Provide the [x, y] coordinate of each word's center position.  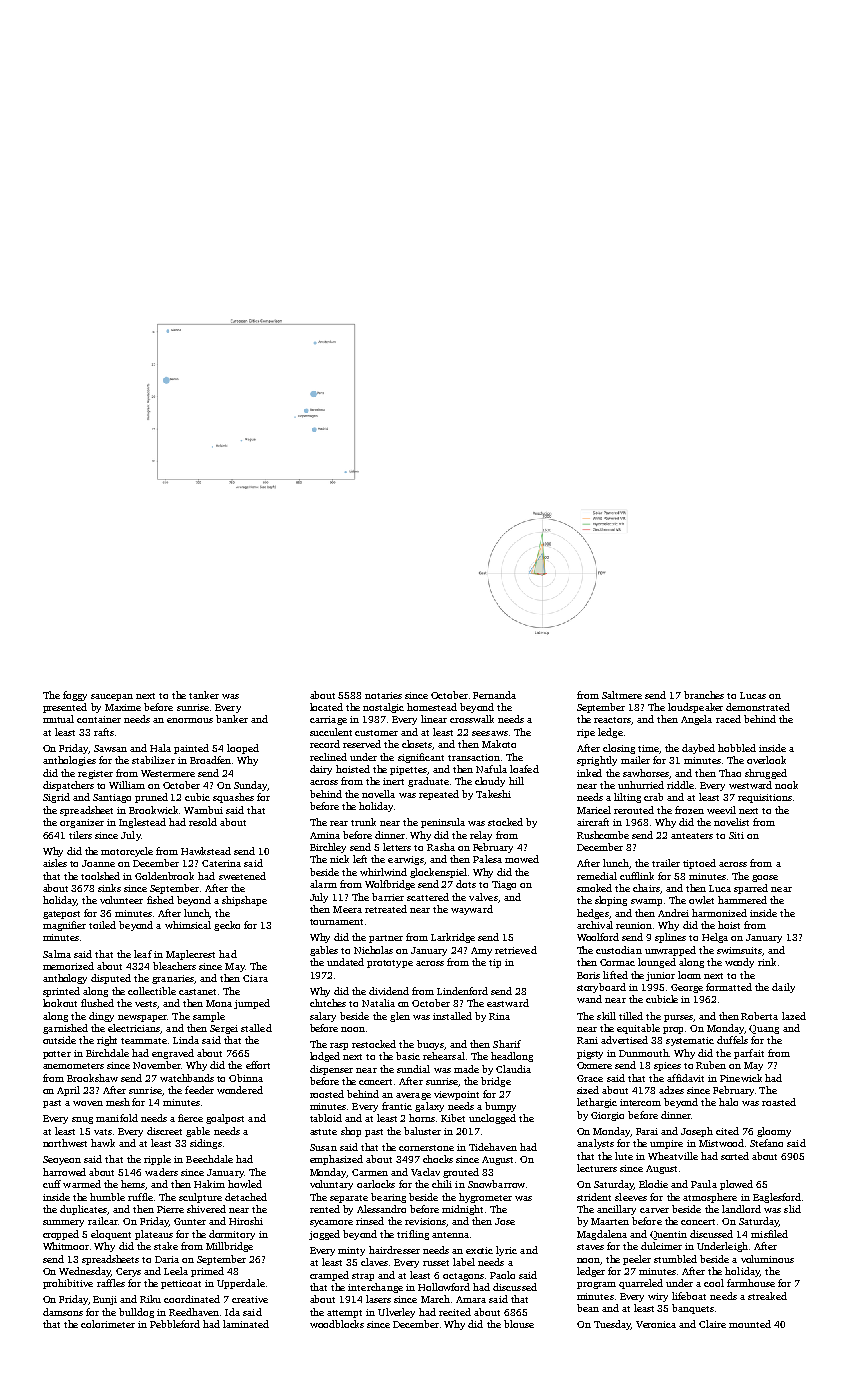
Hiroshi [246, 1221]
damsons [63, 1312]
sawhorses [646, 773]
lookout [60, 1003]
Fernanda [494, 695]
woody [739, 963]
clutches [328, 1003]
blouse [519, 1324]
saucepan [112, 697]
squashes [233, 798]
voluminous [767, 1259]
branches [704, 695]
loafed [524, 769]
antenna [450, 1235]
